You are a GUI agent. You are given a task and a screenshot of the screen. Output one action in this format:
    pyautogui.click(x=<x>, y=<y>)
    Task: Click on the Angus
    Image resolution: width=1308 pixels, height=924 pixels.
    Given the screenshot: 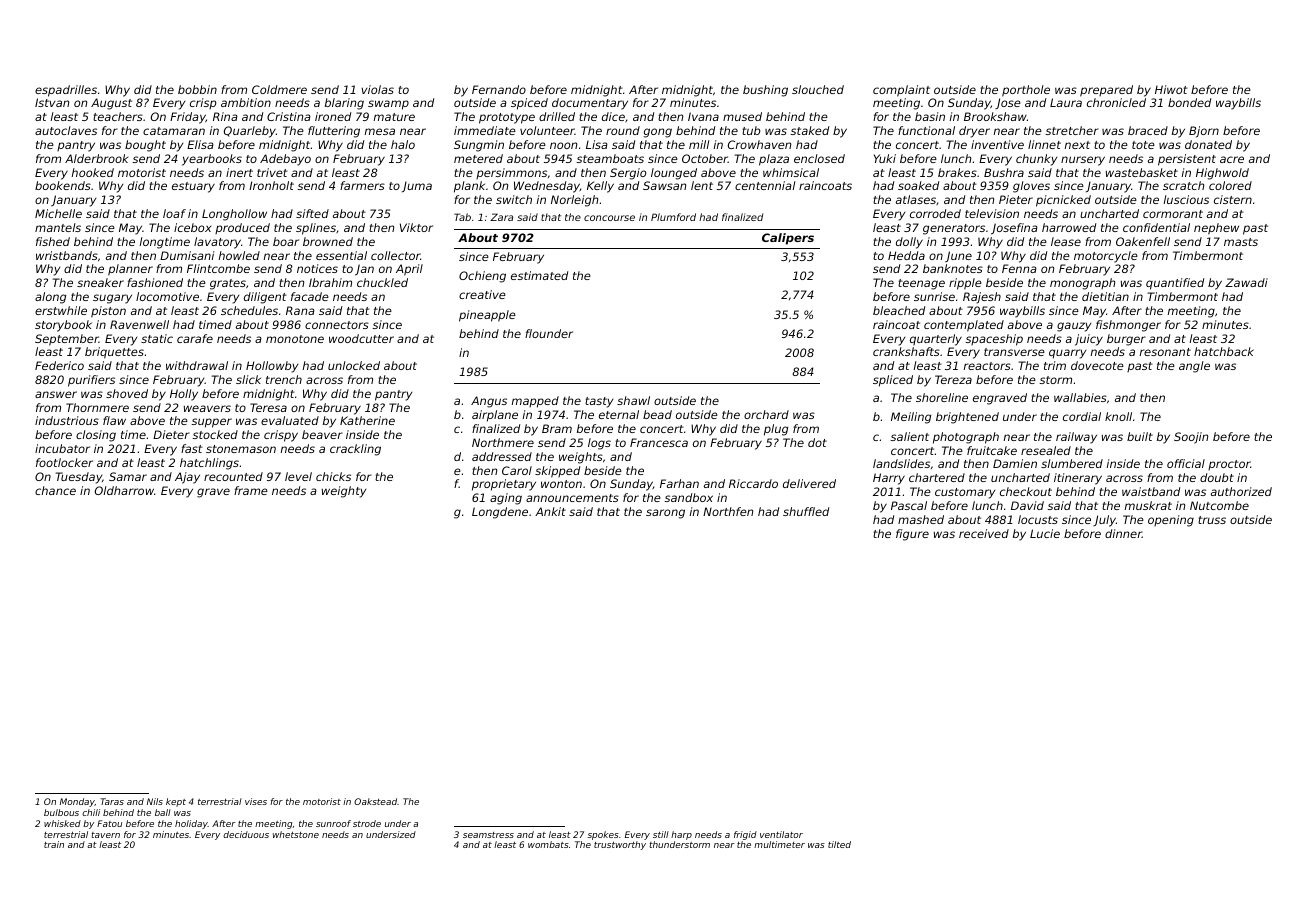 What is the action you would take?
    pyautogui.click(x=489, y=402)
